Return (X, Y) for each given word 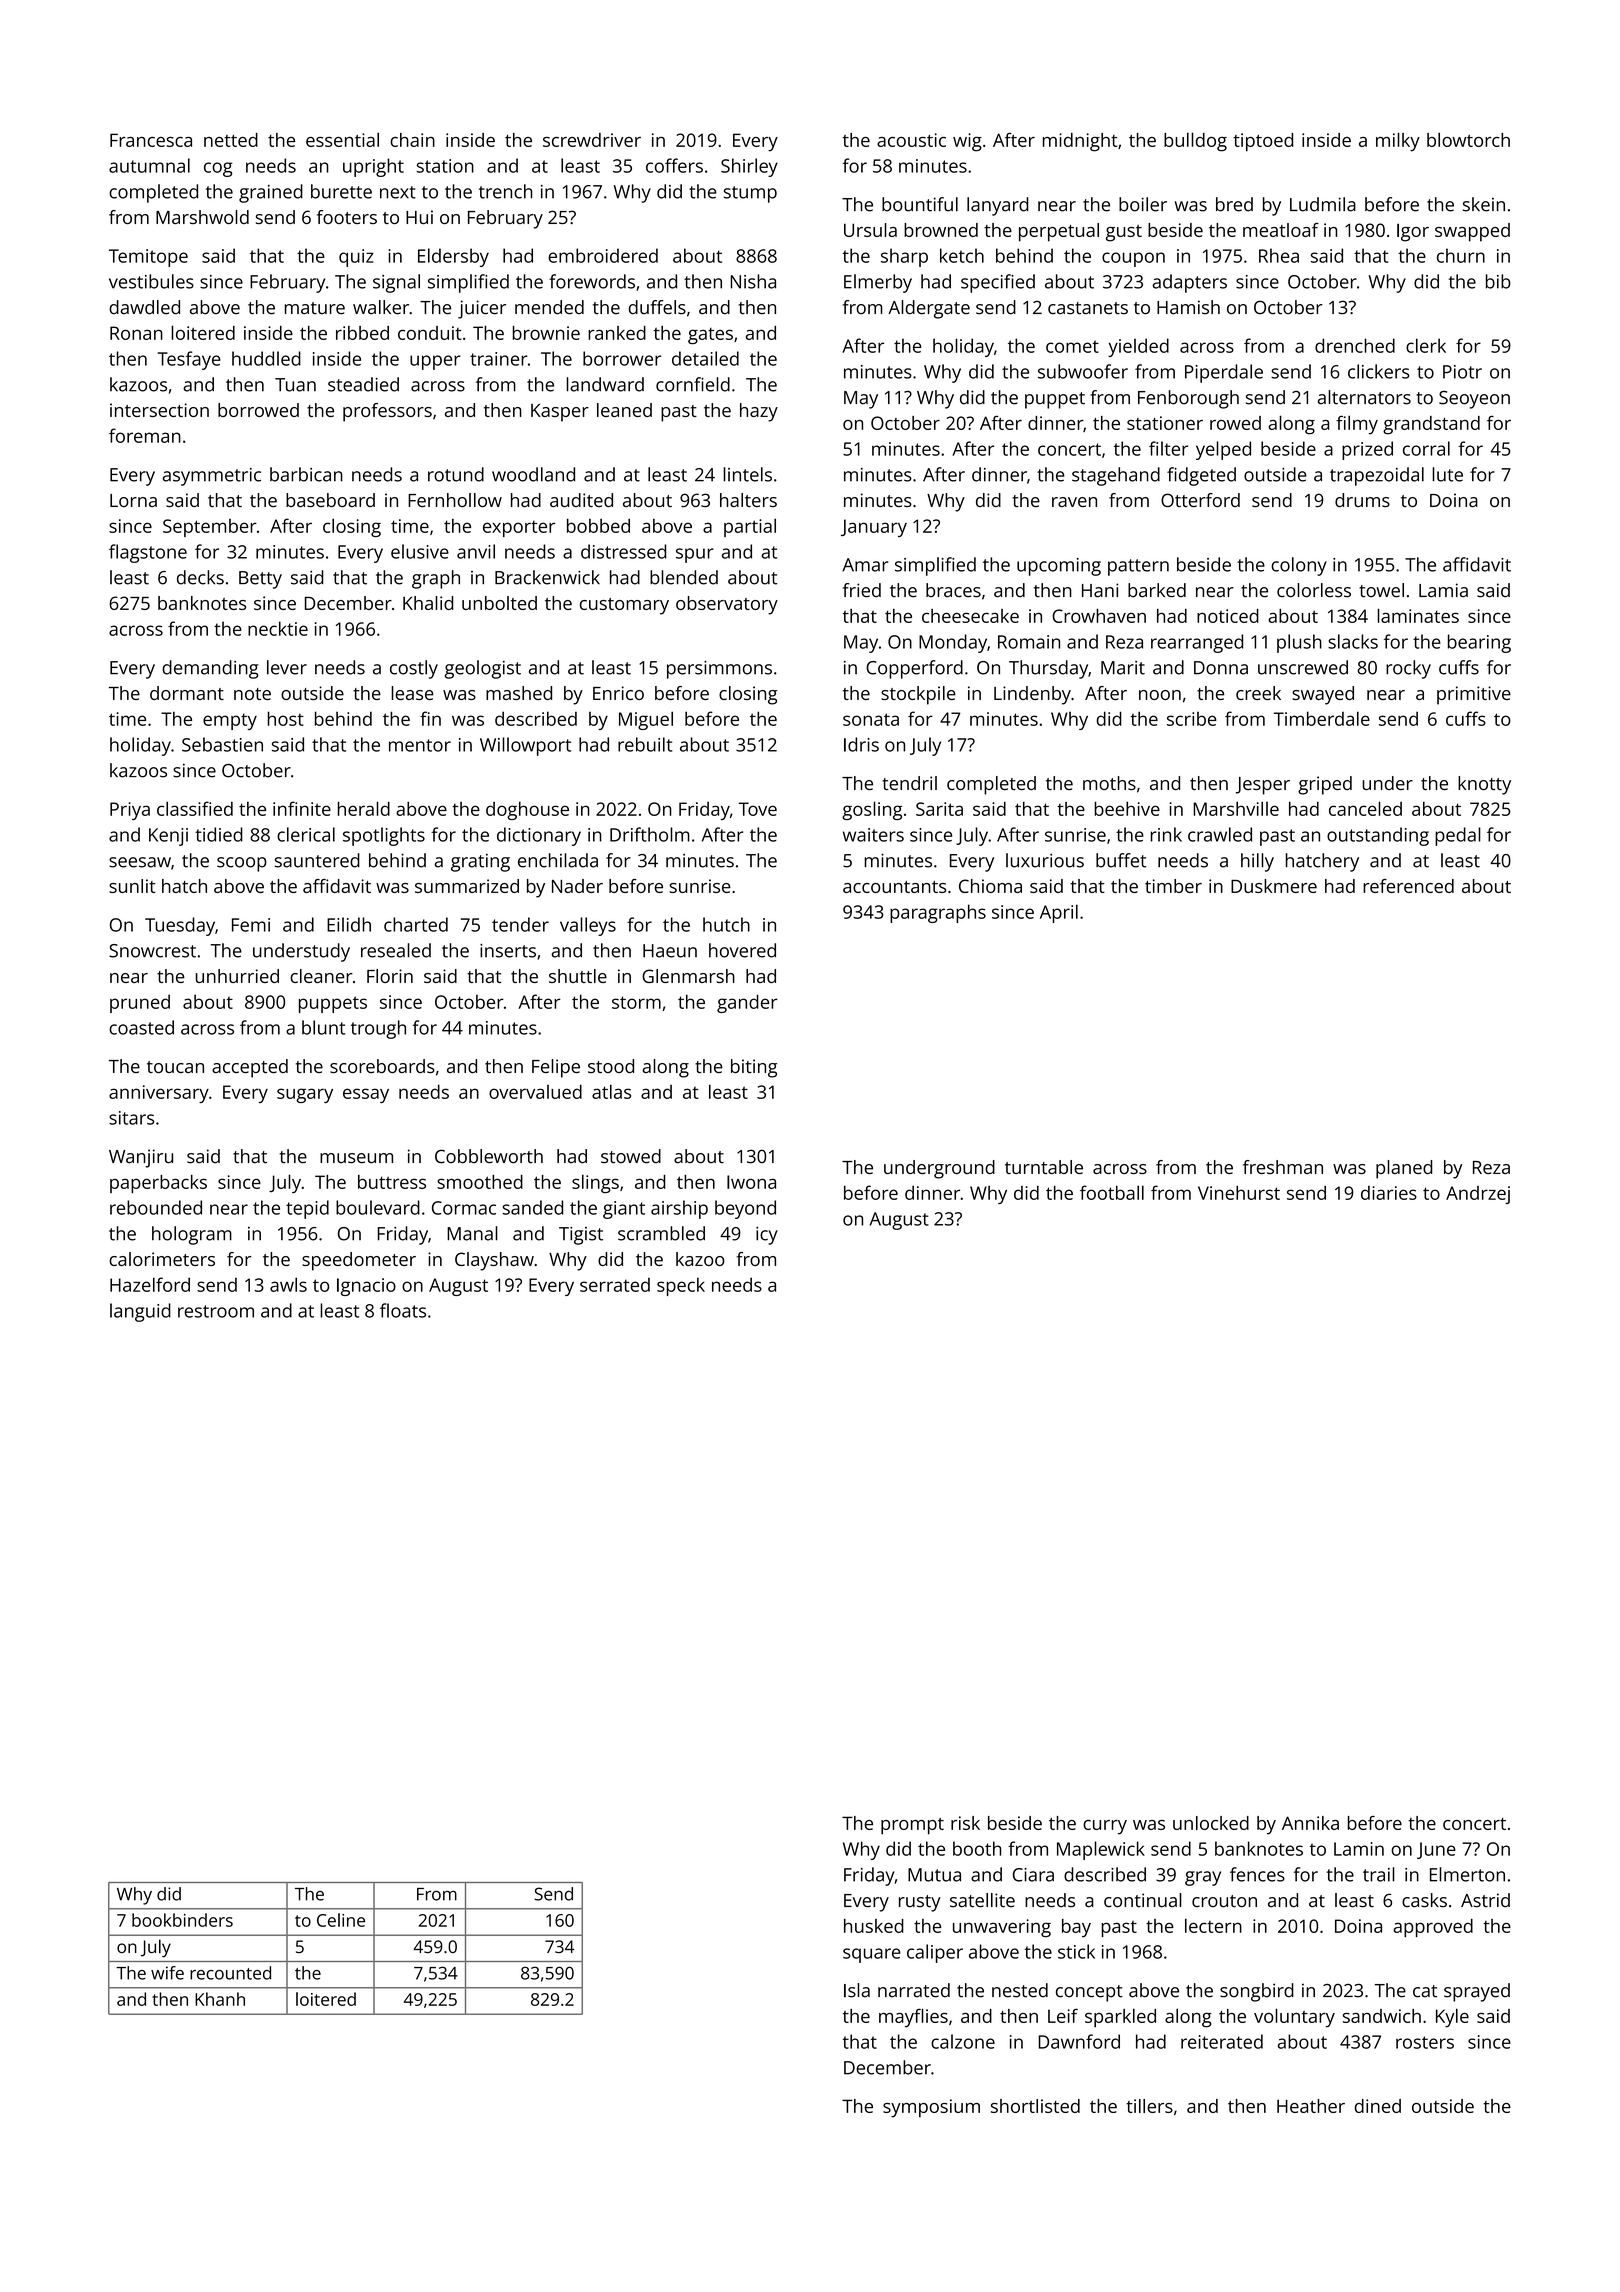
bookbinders (182, 1920)
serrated (615, 1285)
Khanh (220, 1999)
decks (200, 577)
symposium (931, 2108)
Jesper (1263, 786)
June (1436, 1850)
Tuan (295, 385)
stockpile (918, 695)
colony (1299, 566)
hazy (759, 412)
